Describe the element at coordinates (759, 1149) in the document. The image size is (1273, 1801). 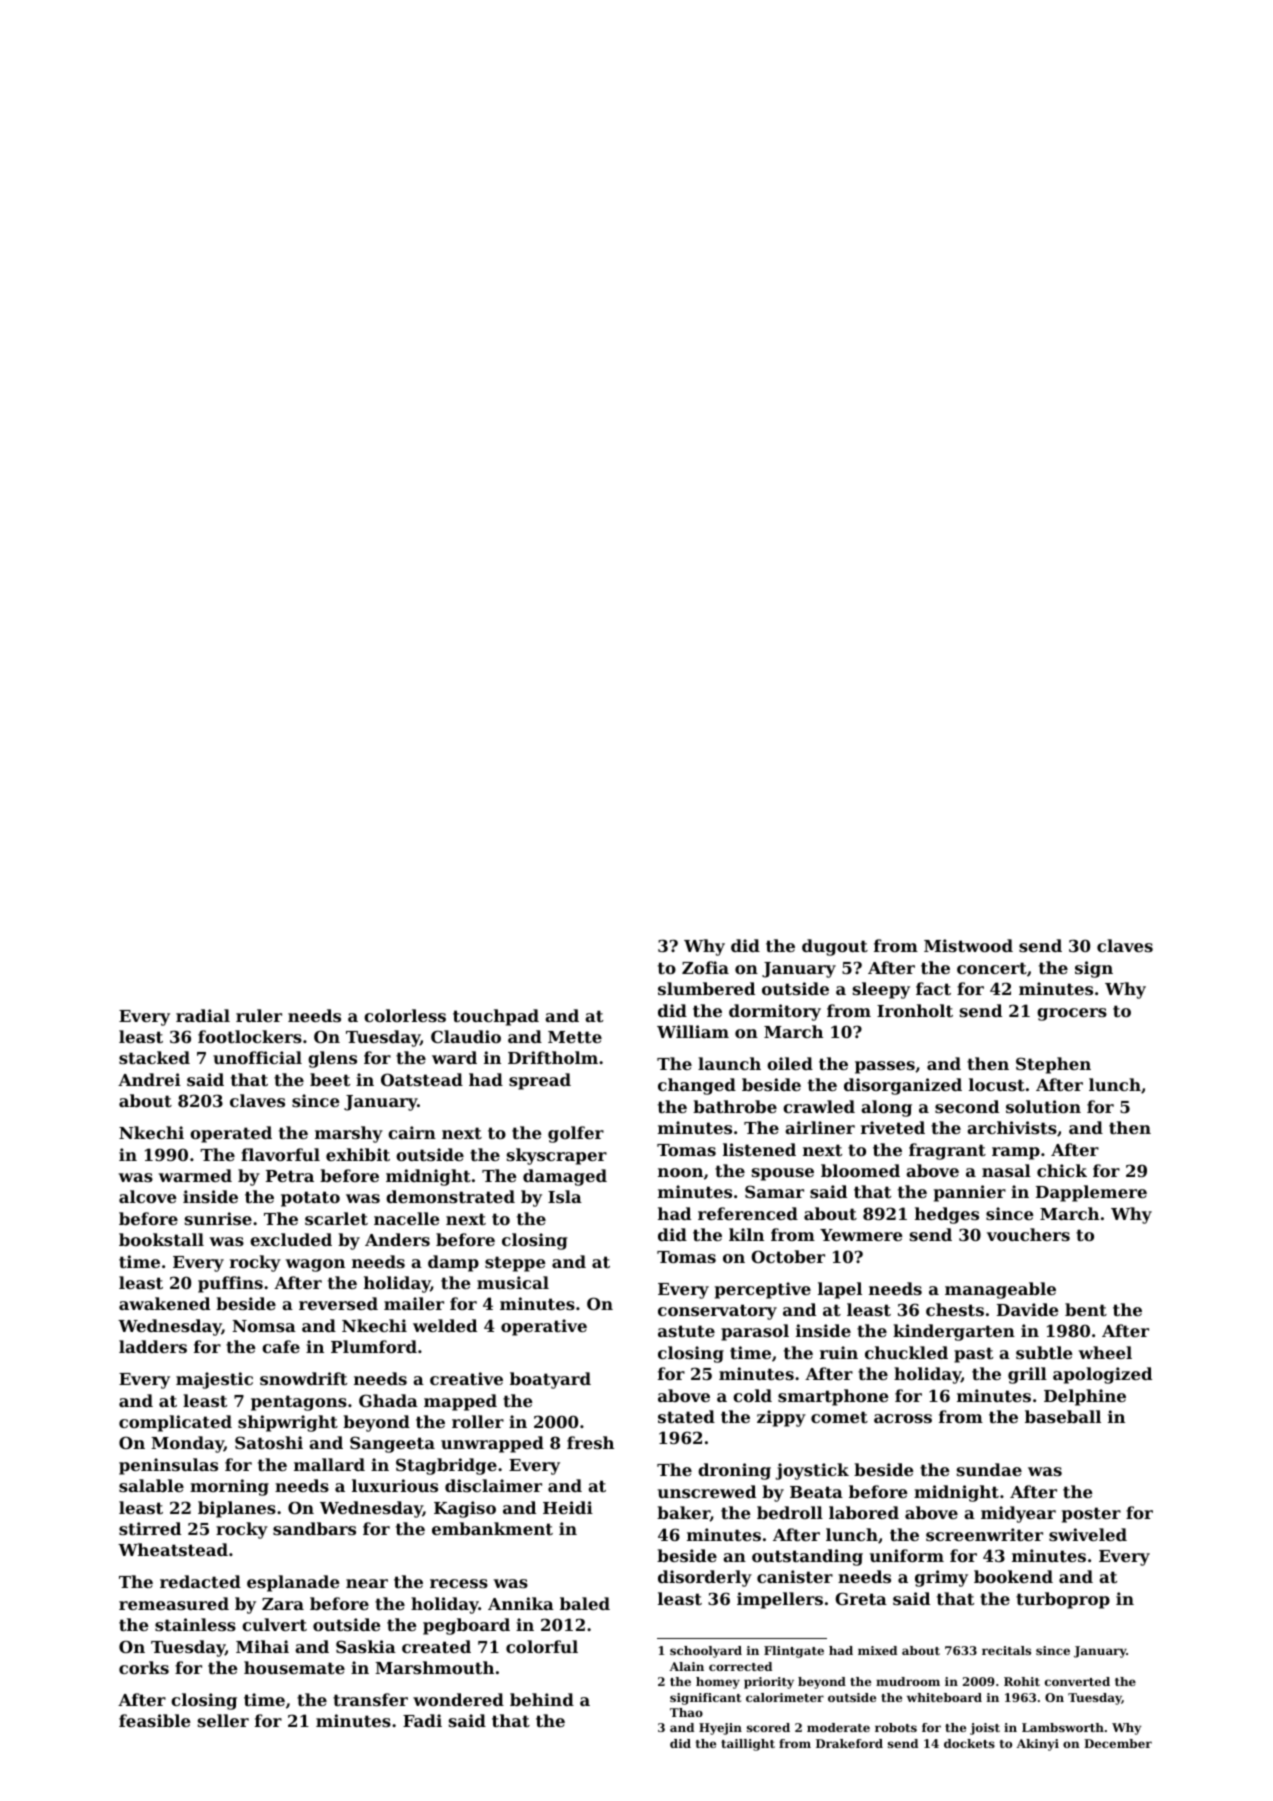
I see `listened` at that location.
